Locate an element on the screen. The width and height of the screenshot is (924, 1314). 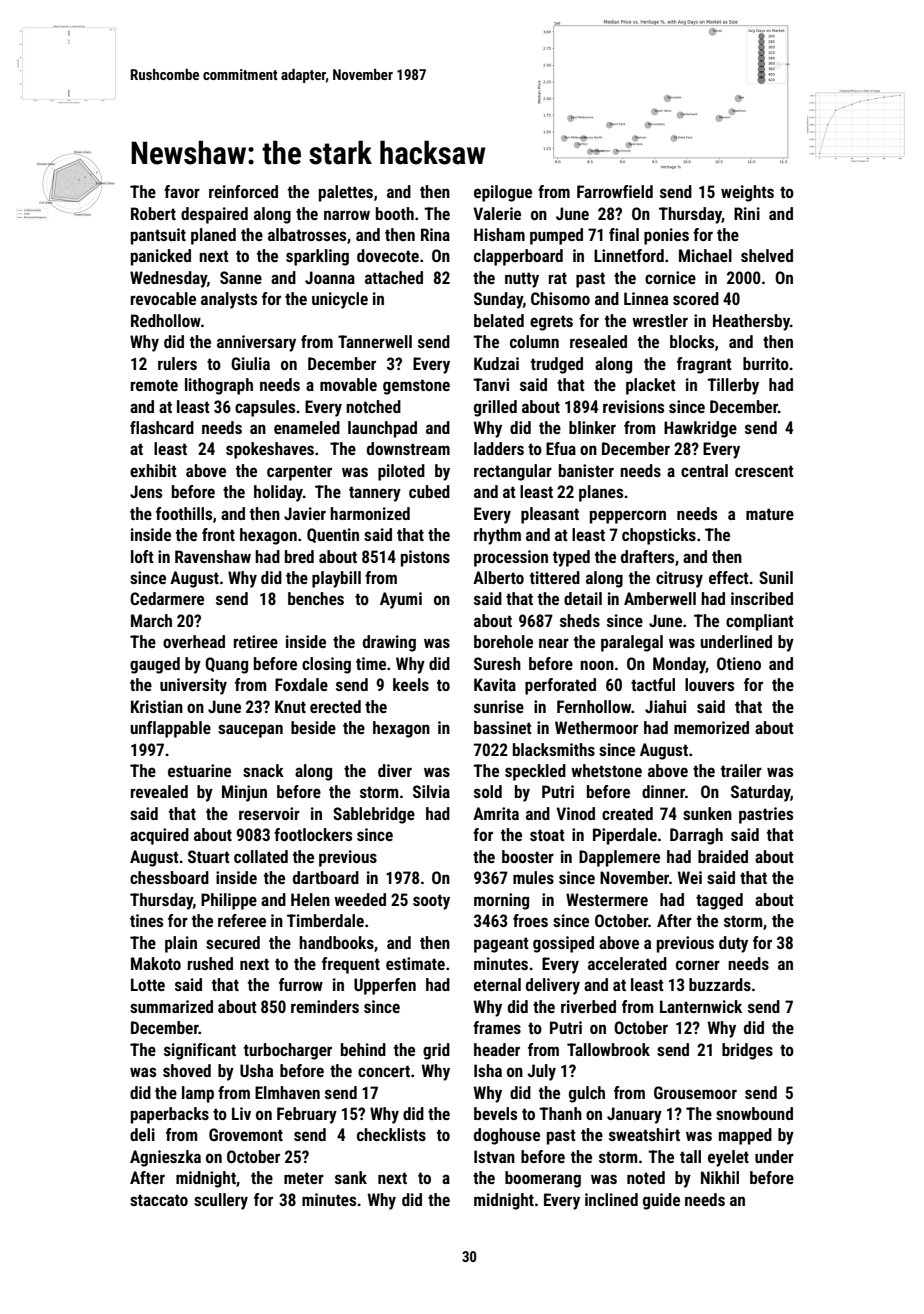
Stuart is located at coordinates (209, 856).
